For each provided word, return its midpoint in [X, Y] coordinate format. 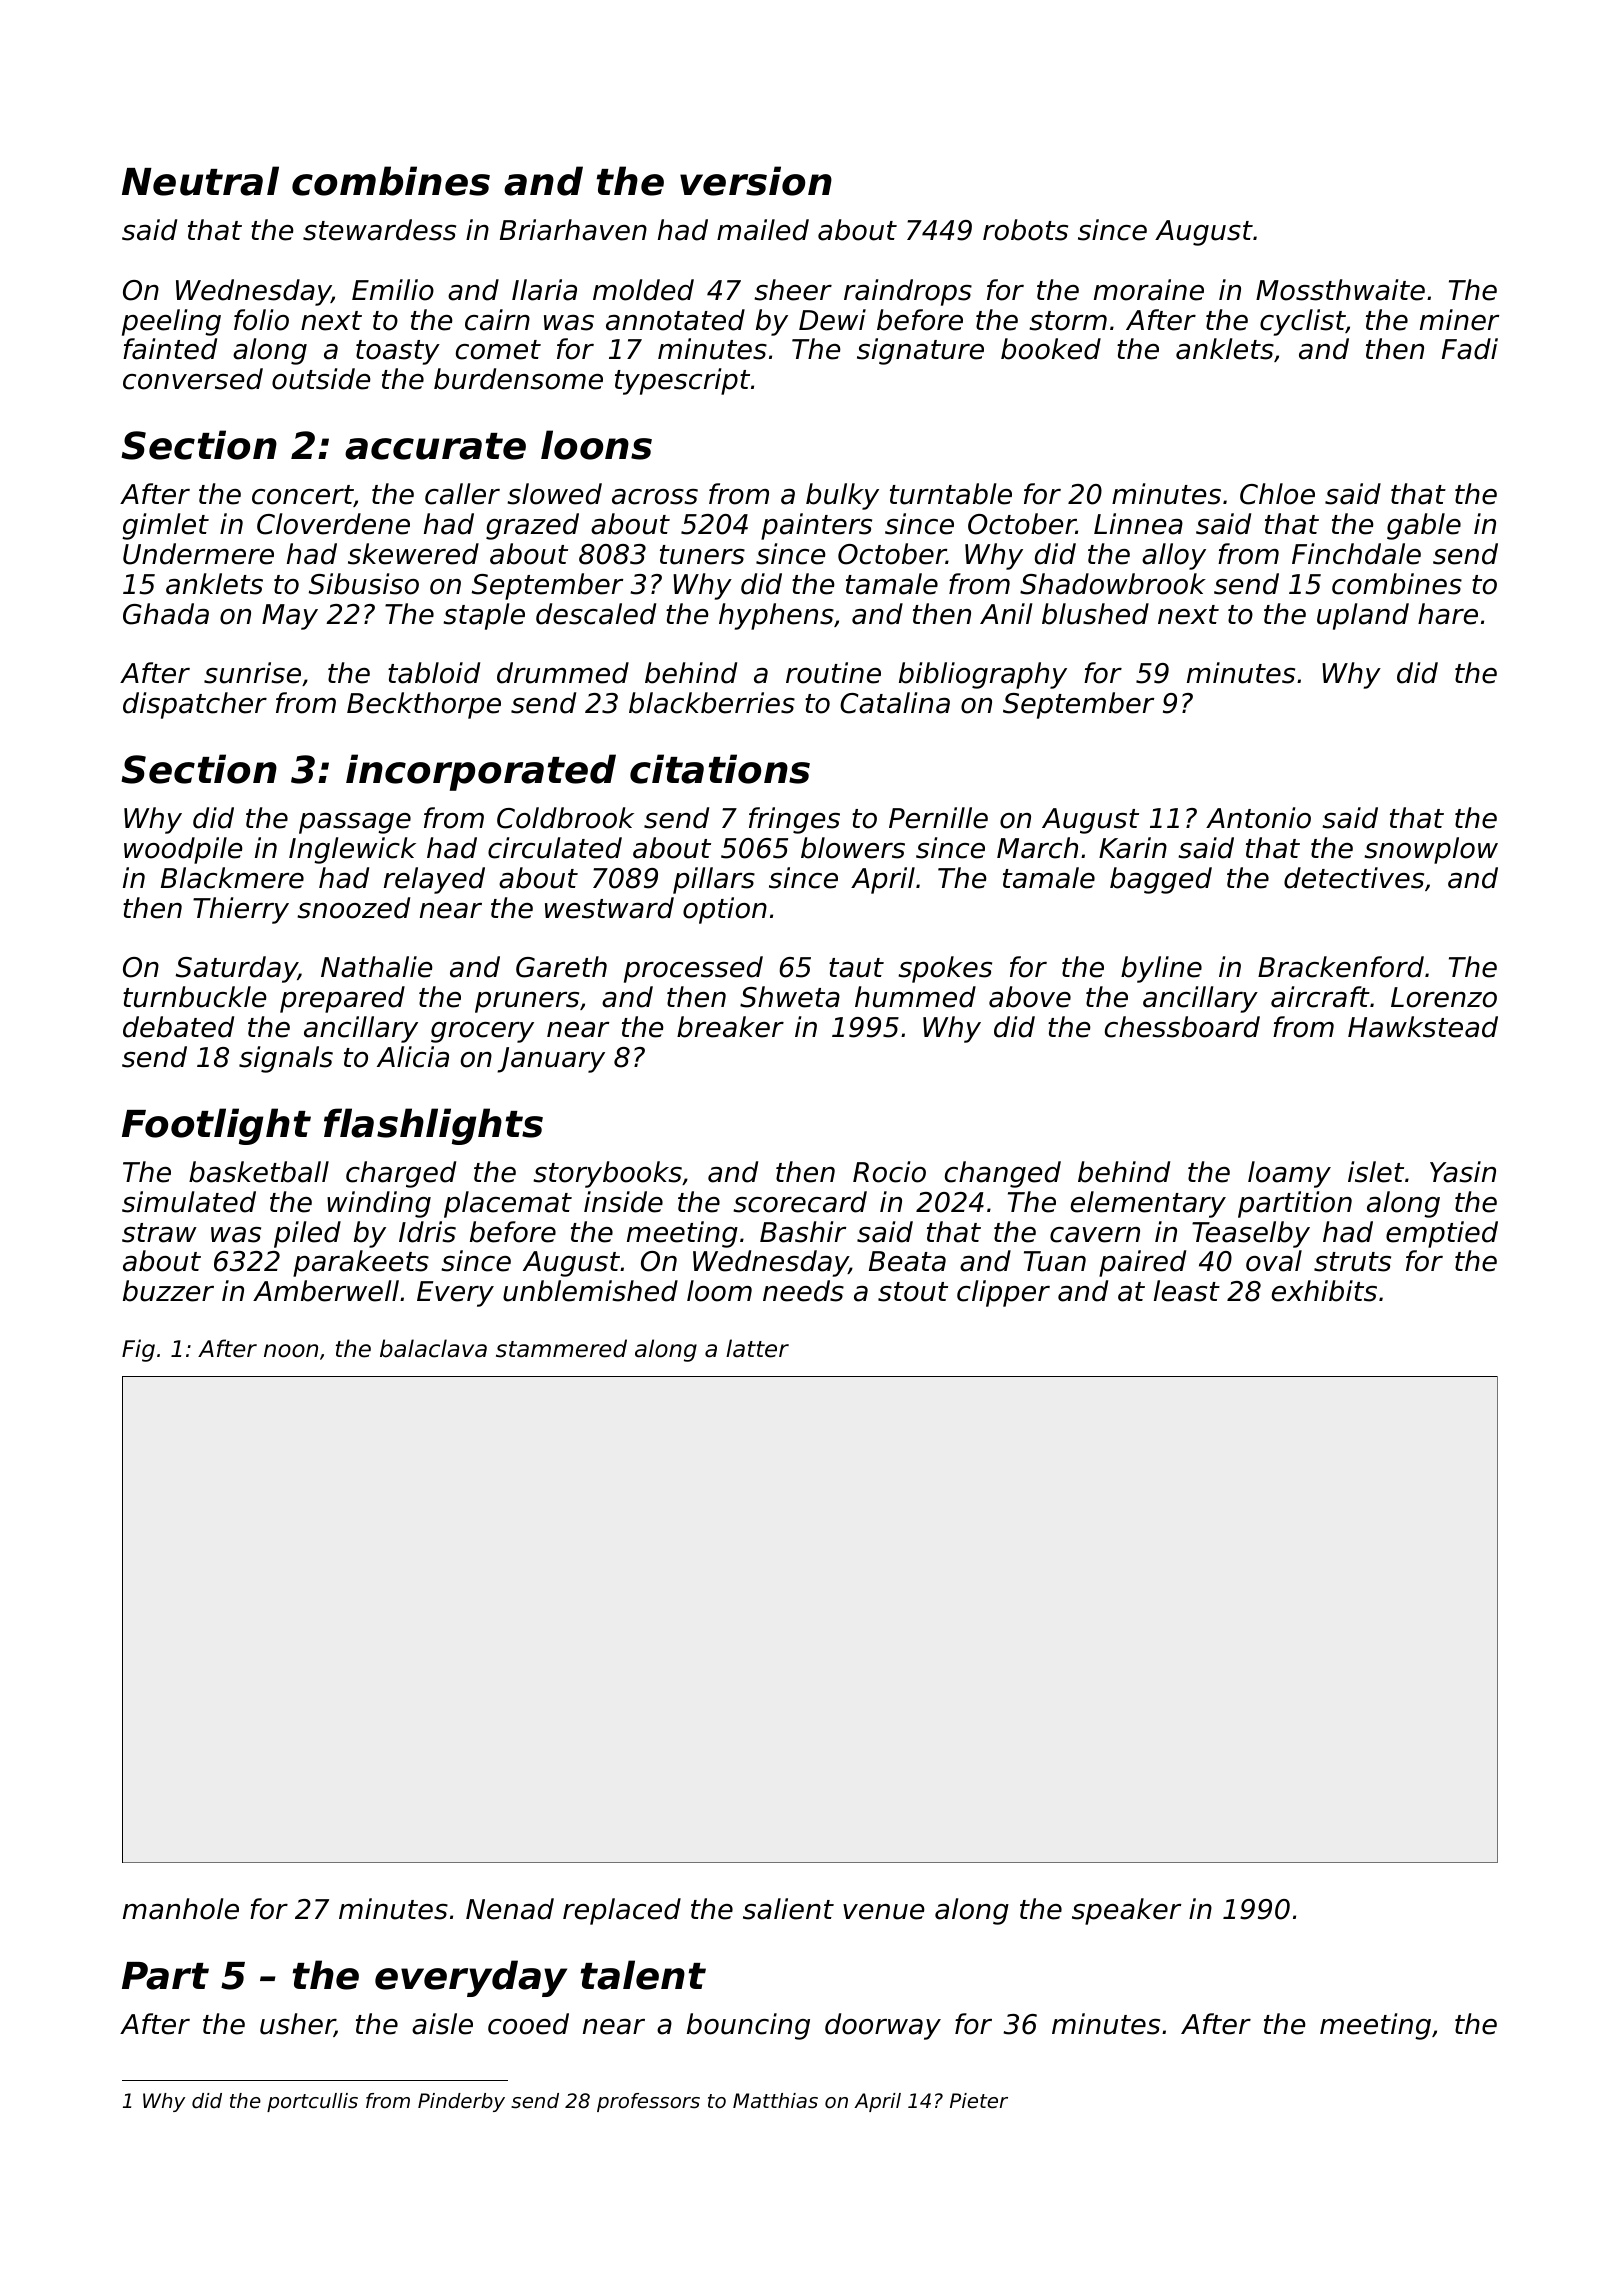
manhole [181, 1909]
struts [1352, 1262]
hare [1448, 614]
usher [297, 2025]
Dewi [832, 320]
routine [833, 673]
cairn [497, 320]
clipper [1003, 1293]
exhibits [1324, 1291]
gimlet [165, 526]
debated [178, 1027]
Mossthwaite [1340, 290]
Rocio [889, 1172]
